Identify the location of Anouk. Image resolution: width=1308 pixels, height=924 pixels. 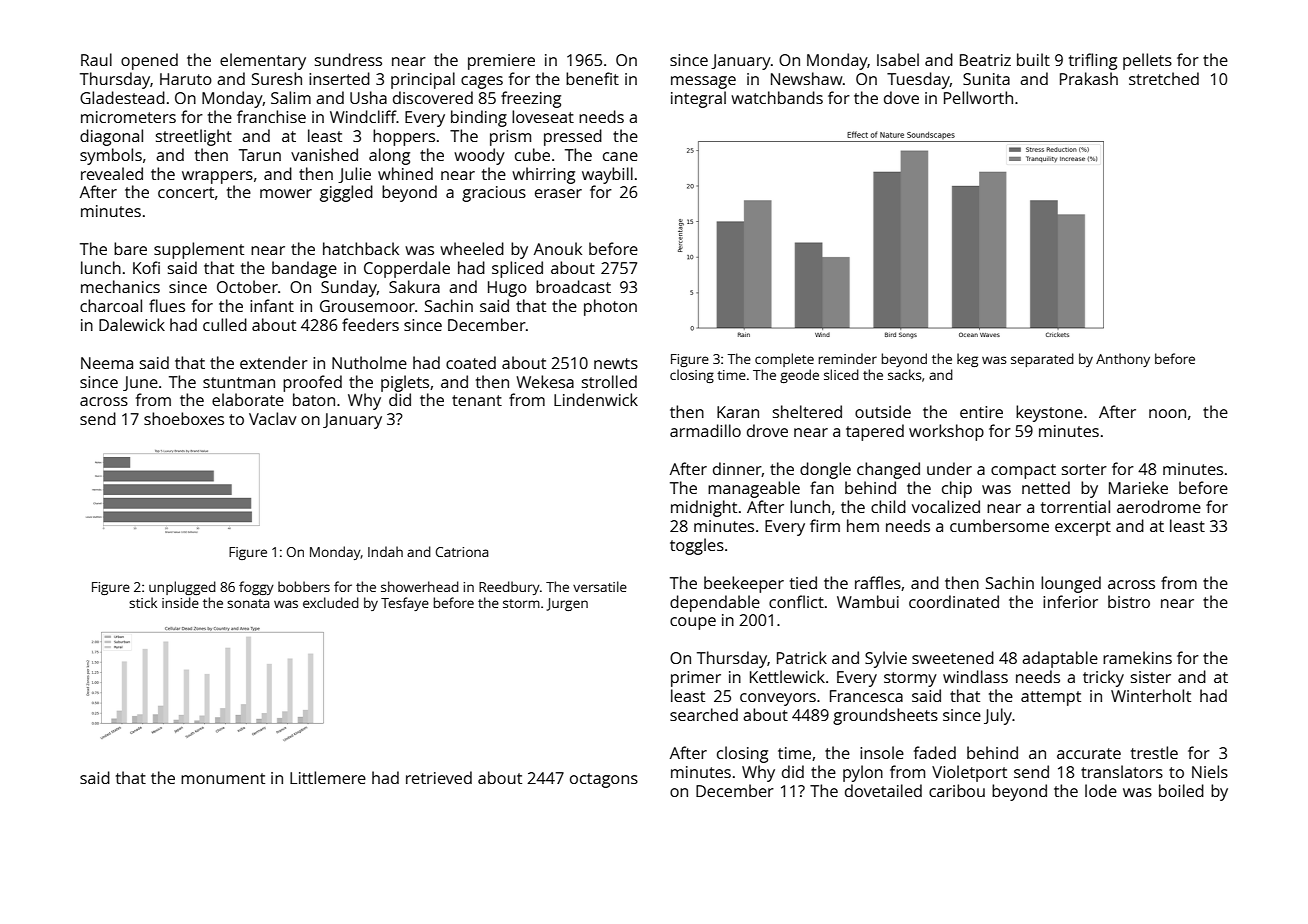
(558, 248).
